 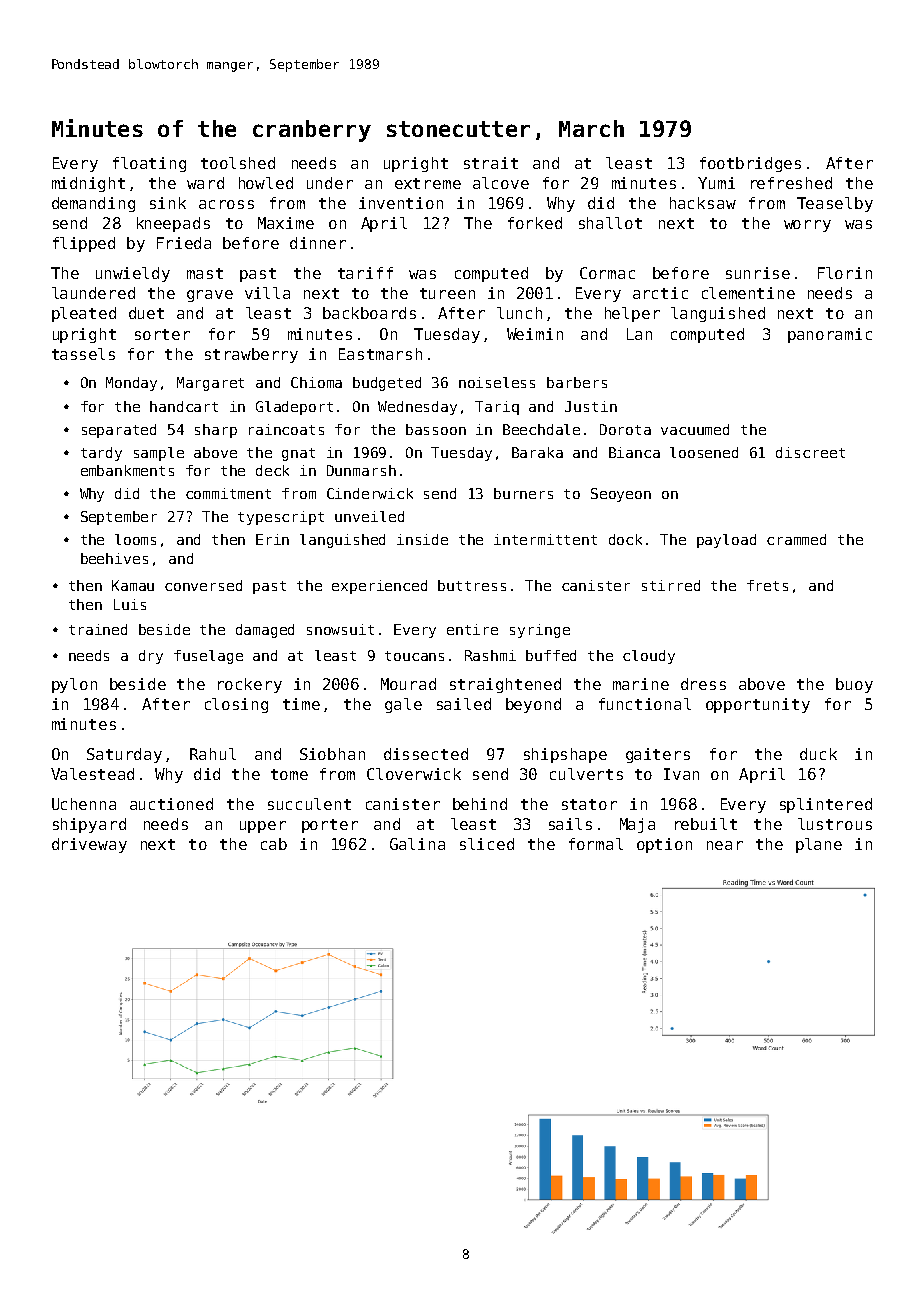 I want to click on buttress, so click(x=472, y=585).
